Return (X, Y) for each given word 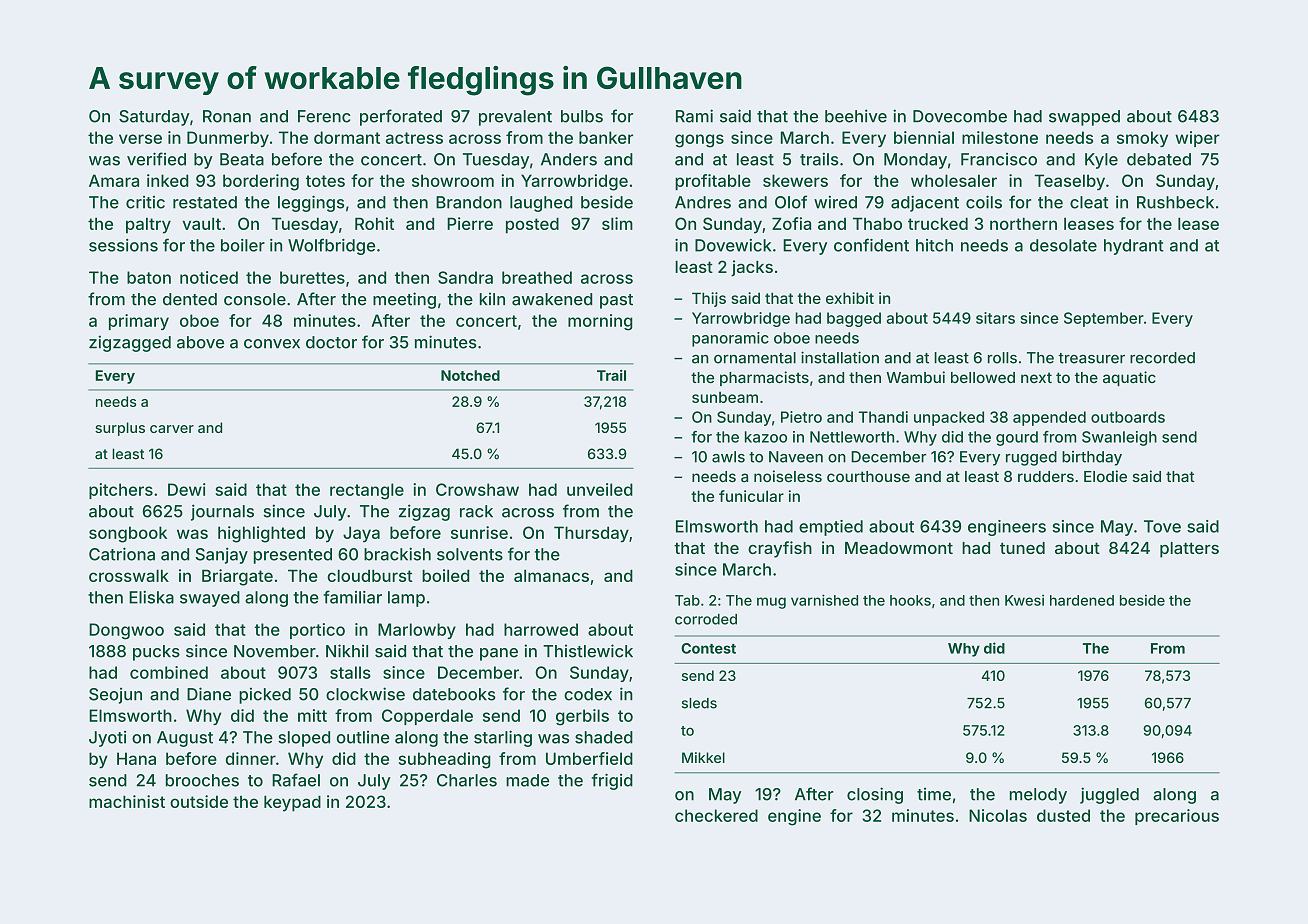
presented (293, 556)
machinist (127, 801)
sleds (699, 703)
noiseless (788, 476)
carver (172, 429)
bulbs (582, 116)
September (1104, 319)
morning (600, 322)
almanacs (551, 575)
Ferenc (324, 116)
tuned (1022, 548)
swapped (1084, 118)
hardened (1082, 600)
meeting (404, 300)
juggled (1109, 795)
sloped (304, 739)
